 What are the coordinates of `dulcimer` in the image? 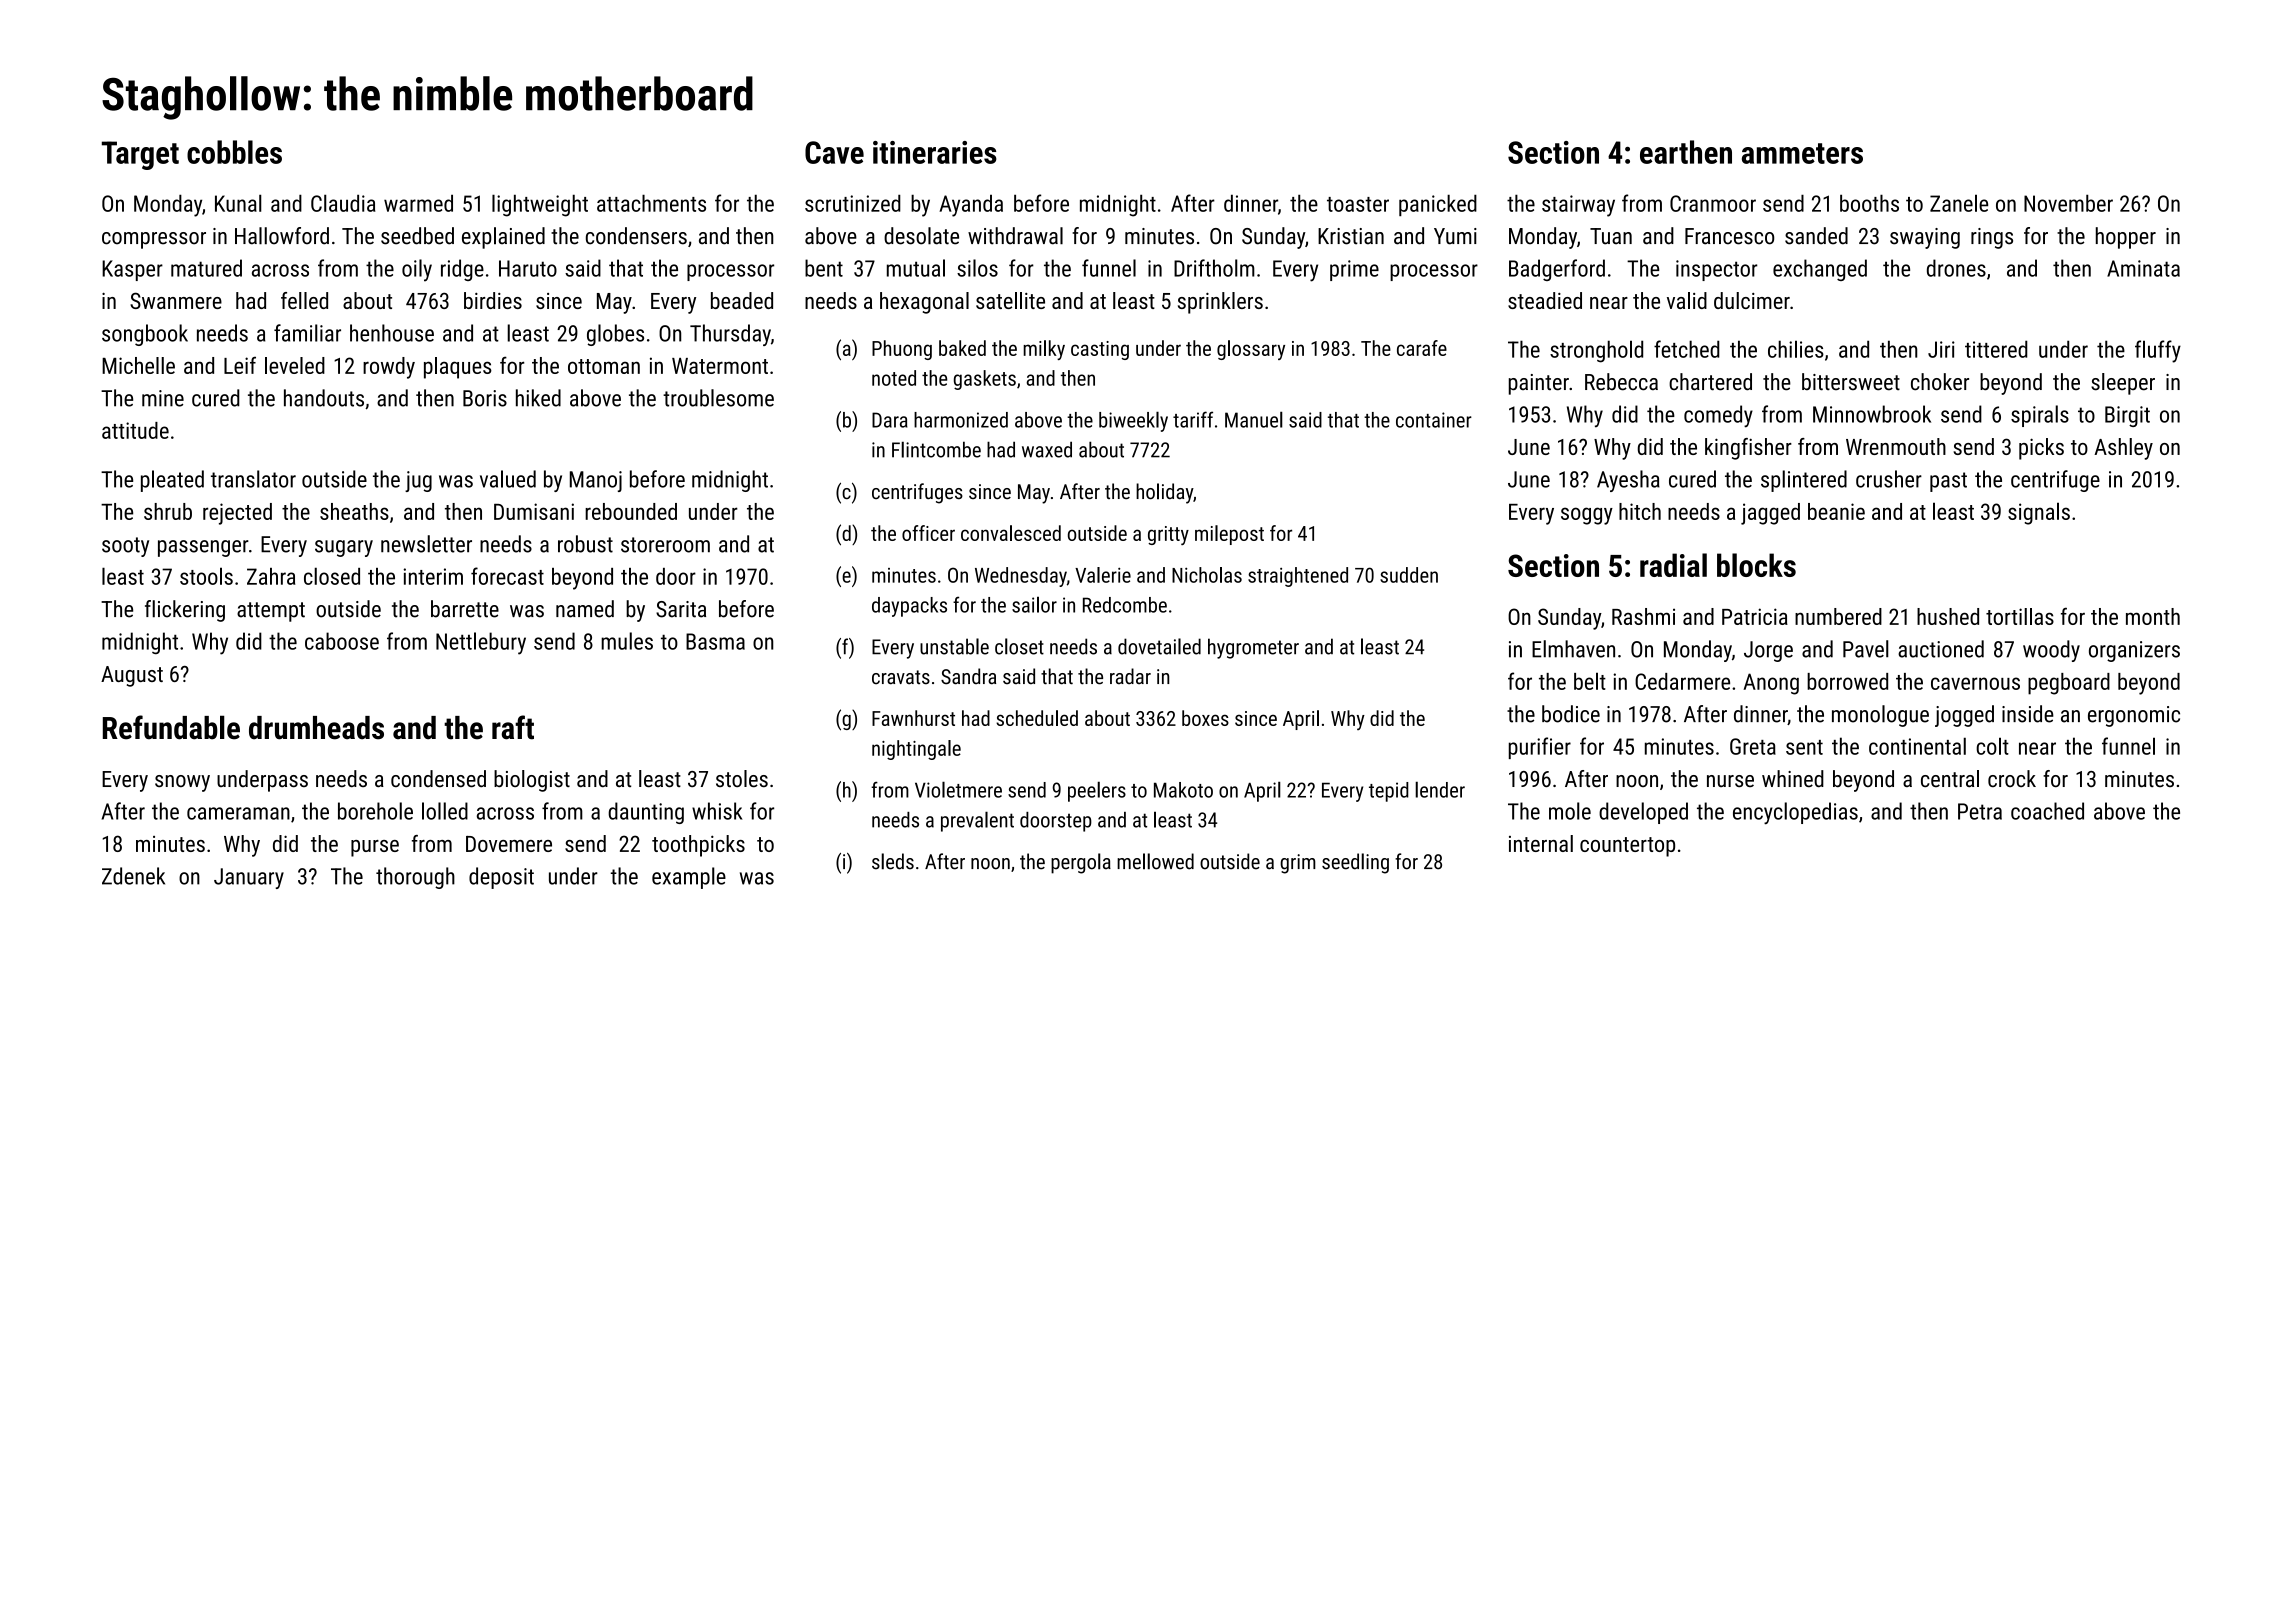 It's located at (1752, 300).
